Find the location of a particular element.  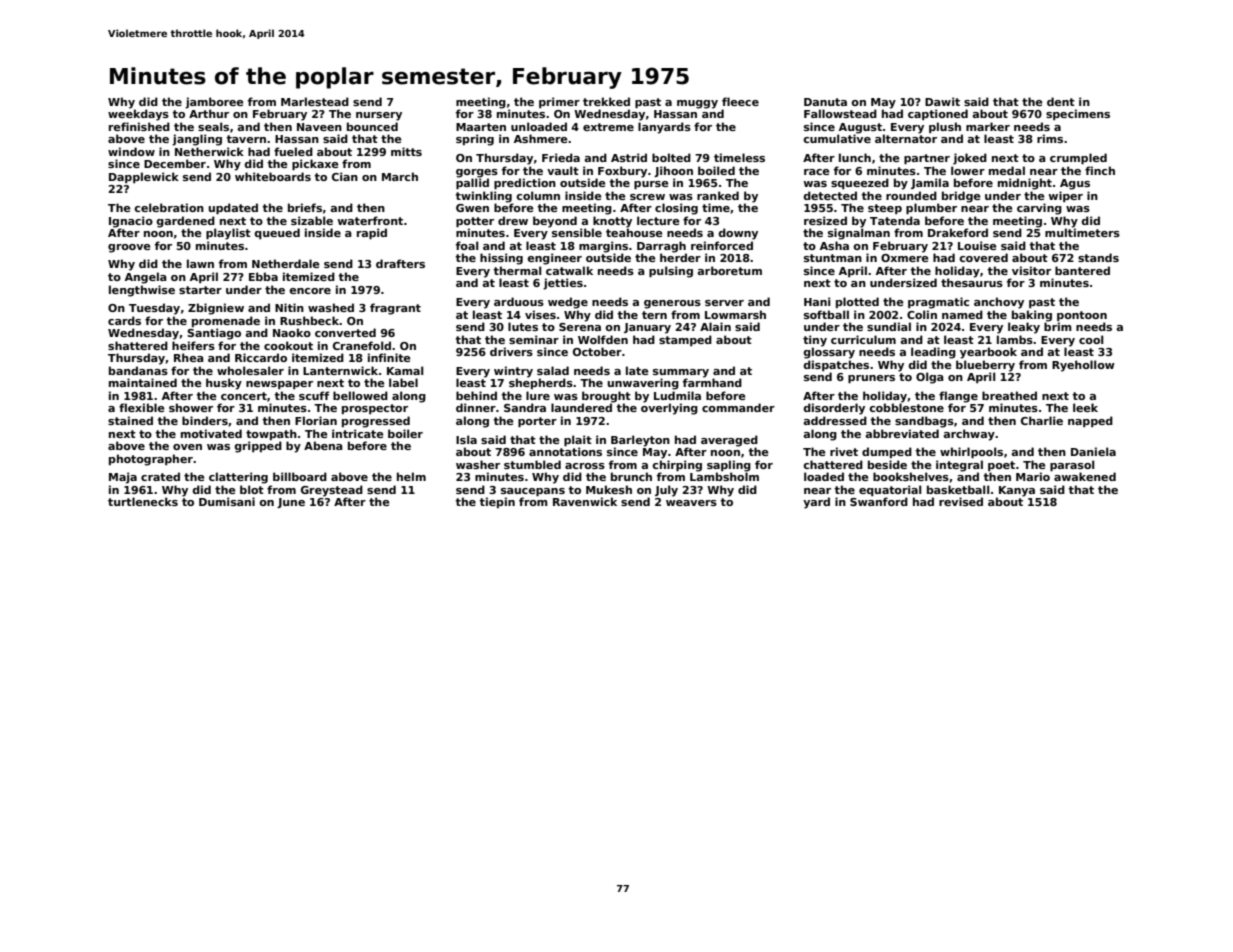

arboretum is located at coordinates (729, 270).
